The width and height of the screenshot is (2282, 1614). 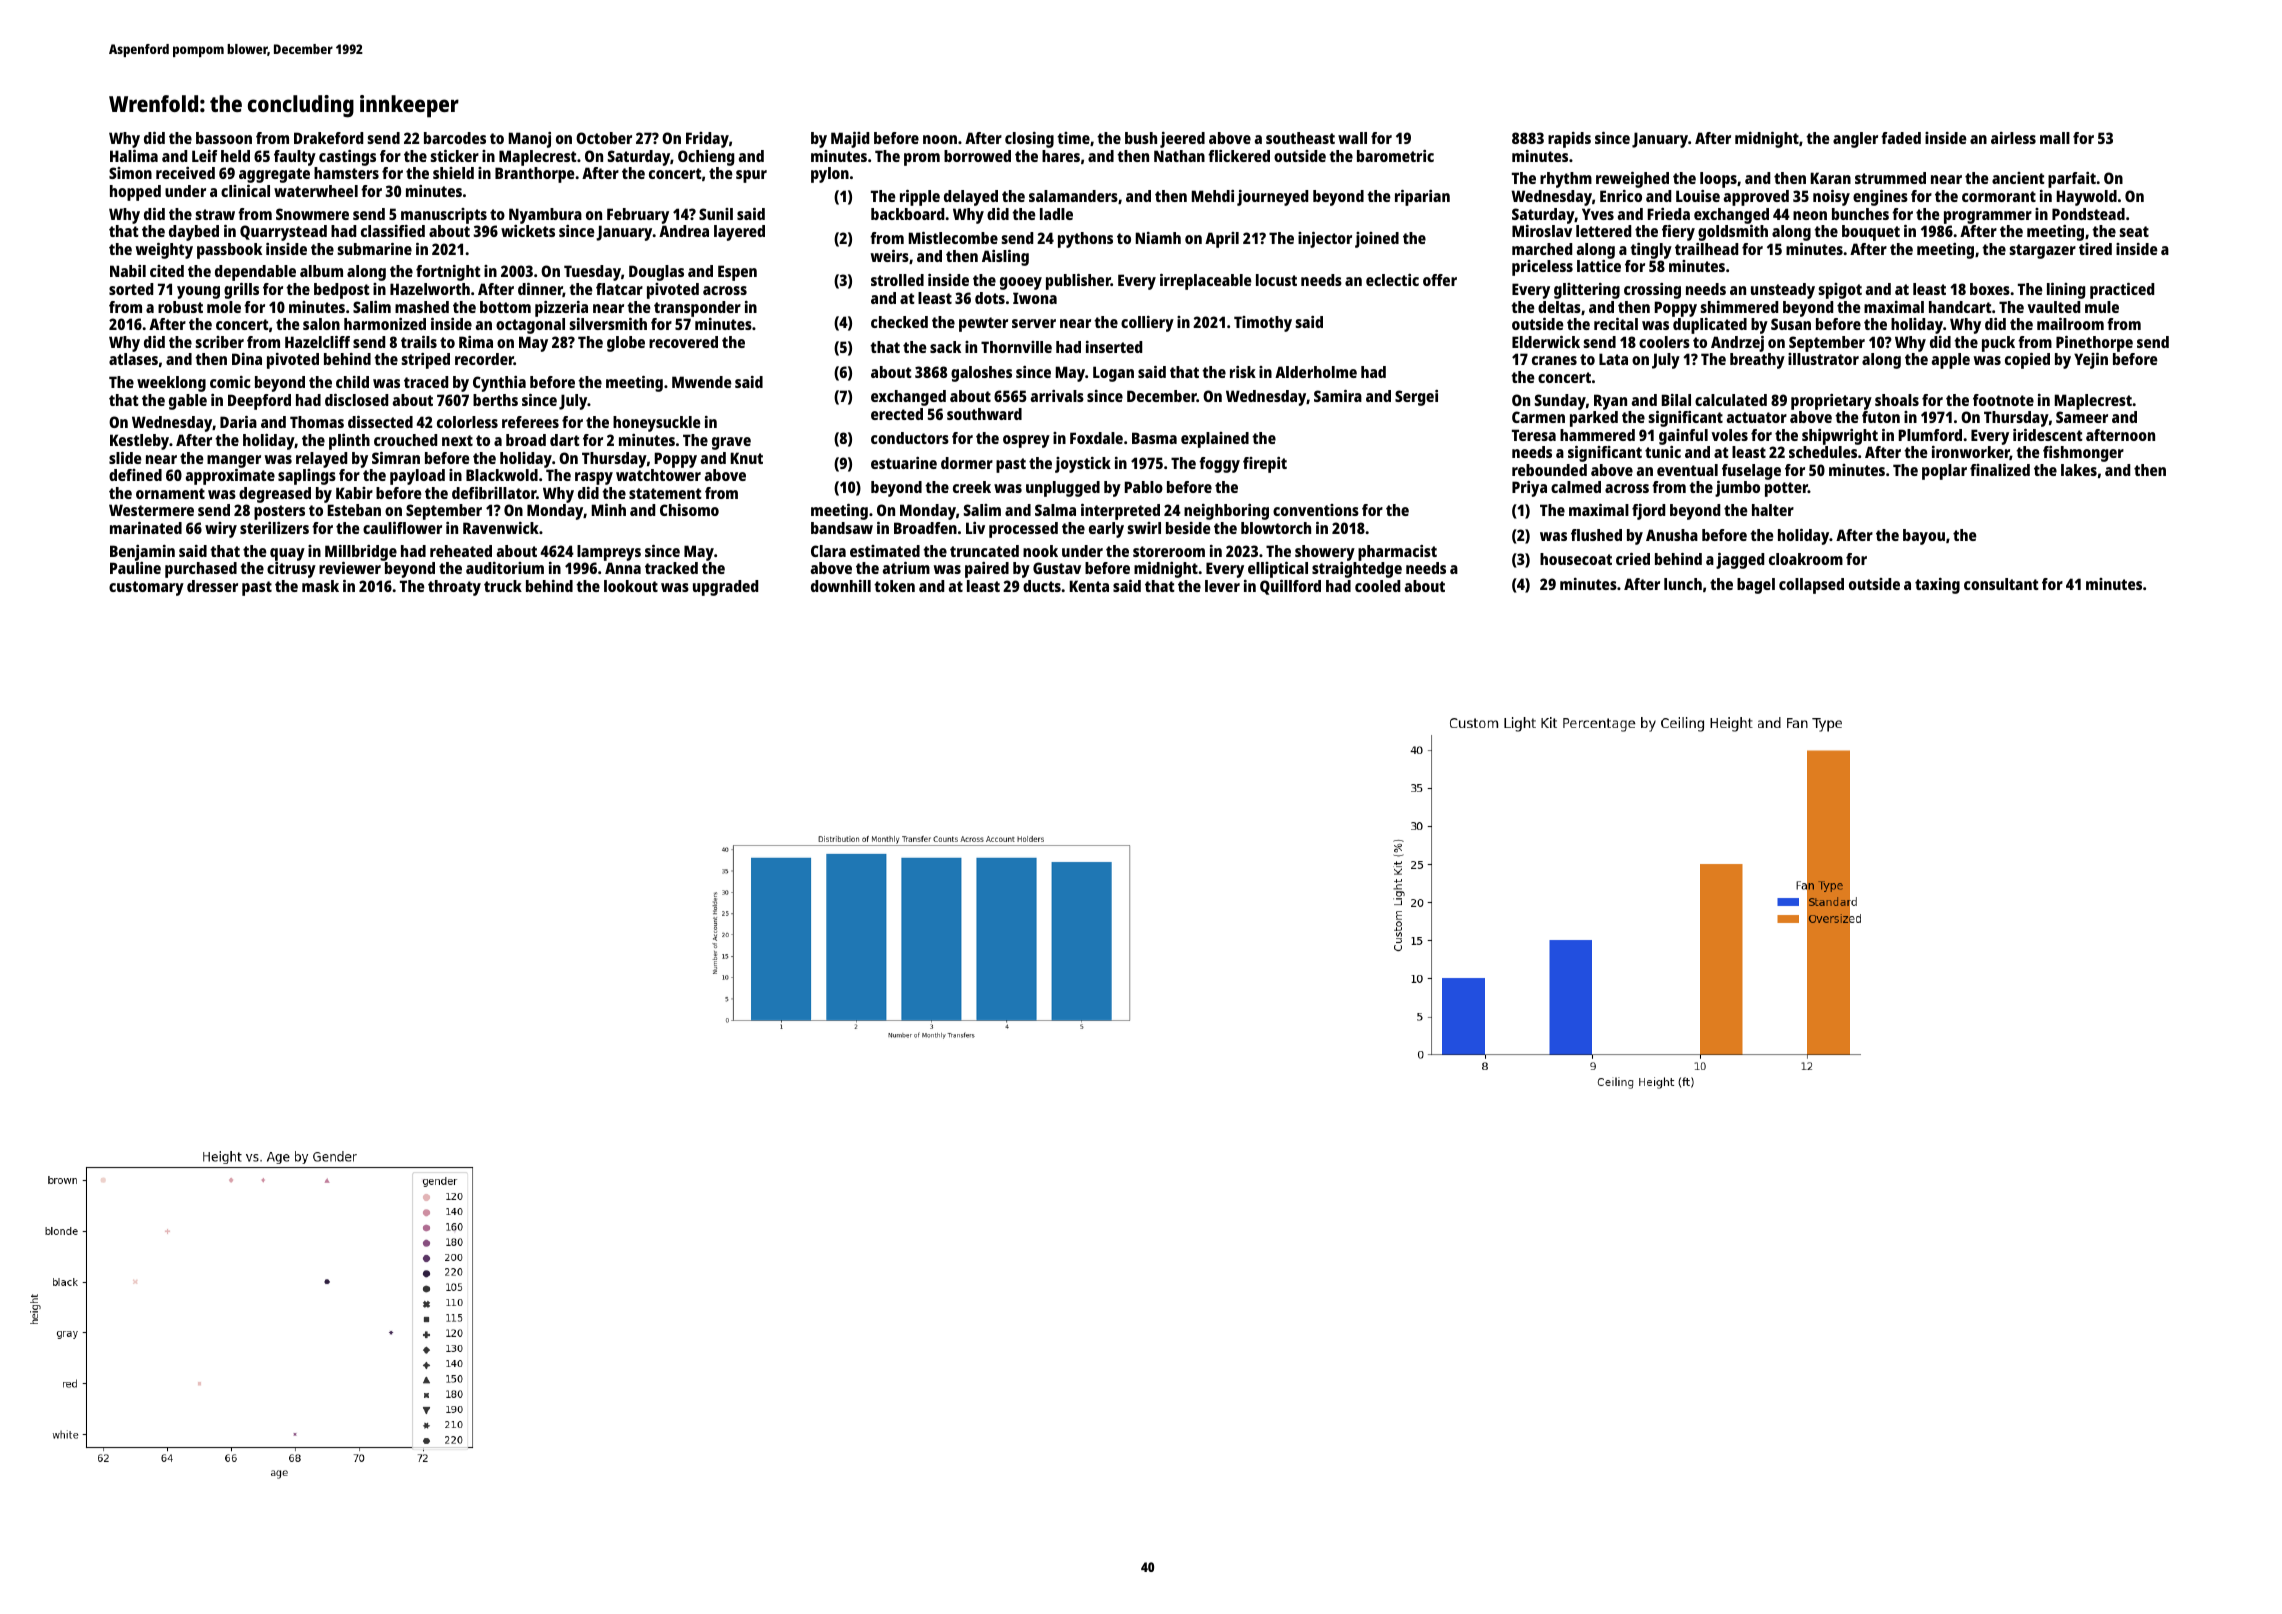 I want to click on cooled, so click(x=1377, y=586).
